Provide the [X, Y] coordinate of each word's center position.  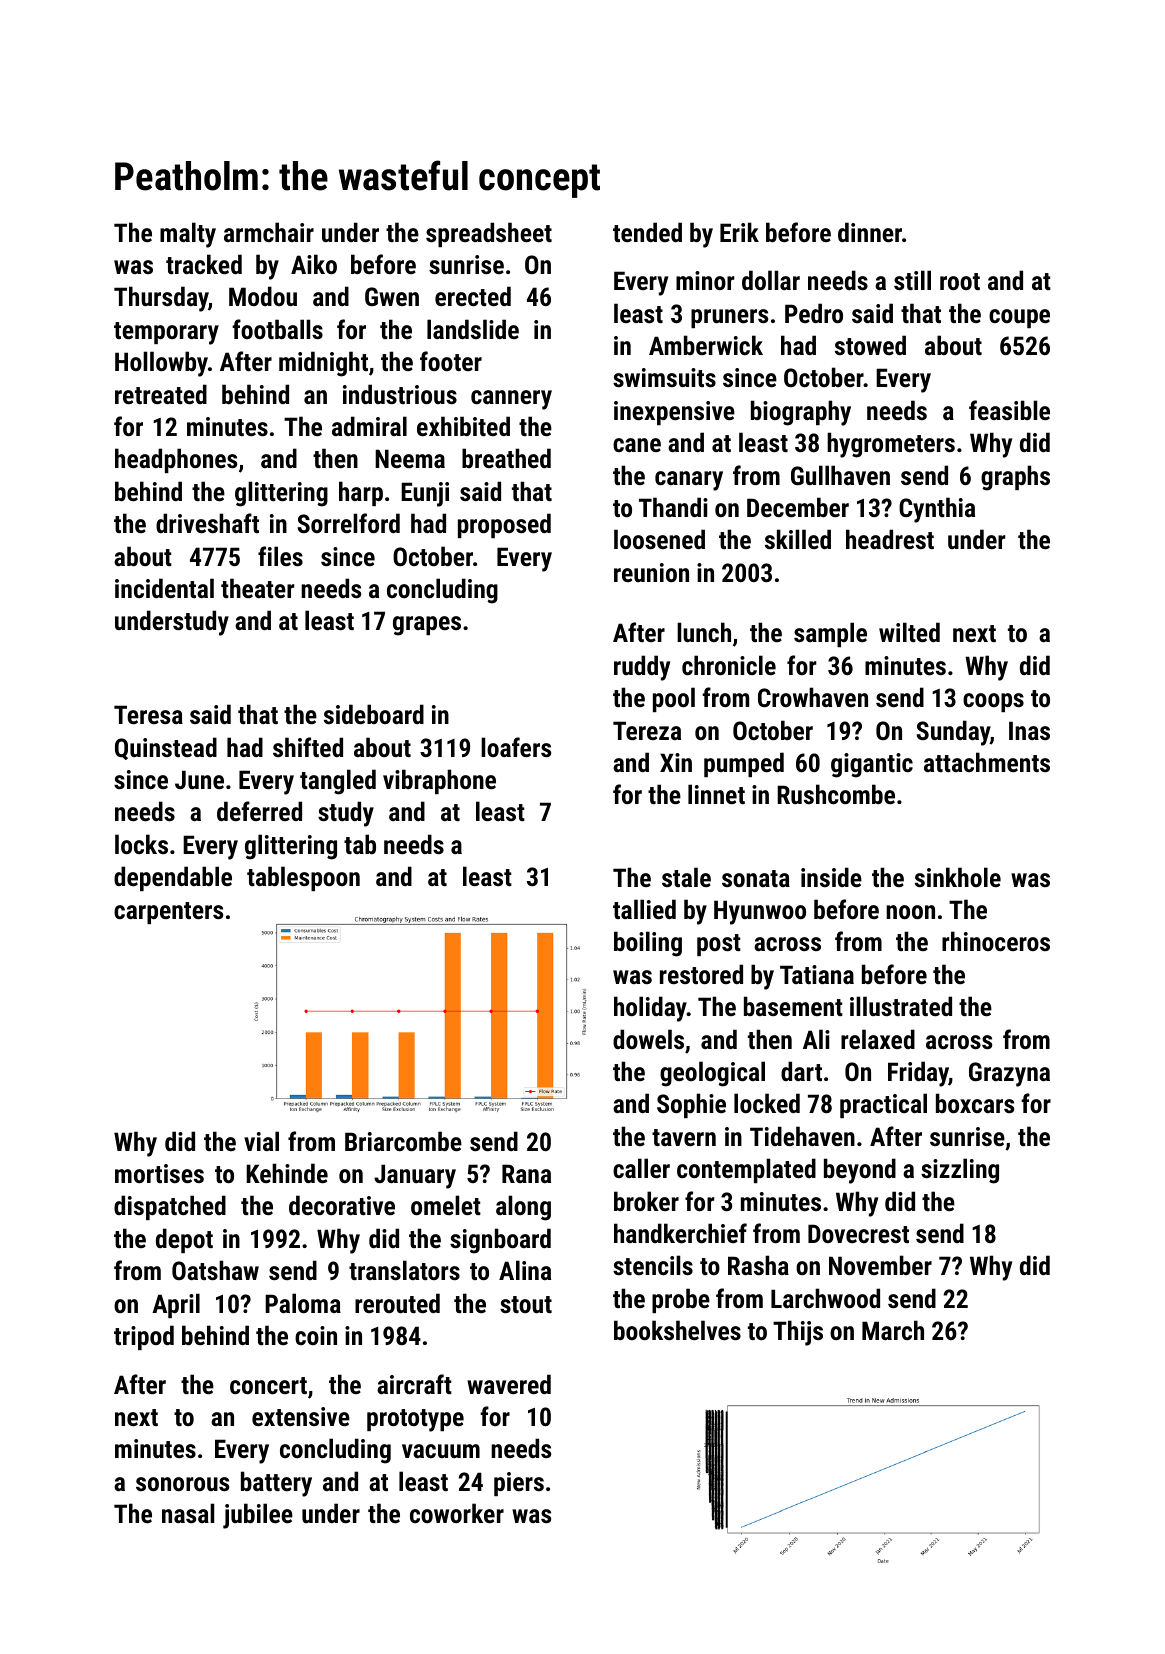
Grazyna [1009, 1074]
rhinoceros [996, 941]
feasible [1009, 410]
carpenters [168, 913]
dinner [870, 232]
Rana [526, 1173]
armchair [269, 232]
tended [647, 232]
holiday [650, 1009]
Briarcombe [403, 1141]
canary [689, 481]
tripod [144, 1337]
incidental [164, 588]
